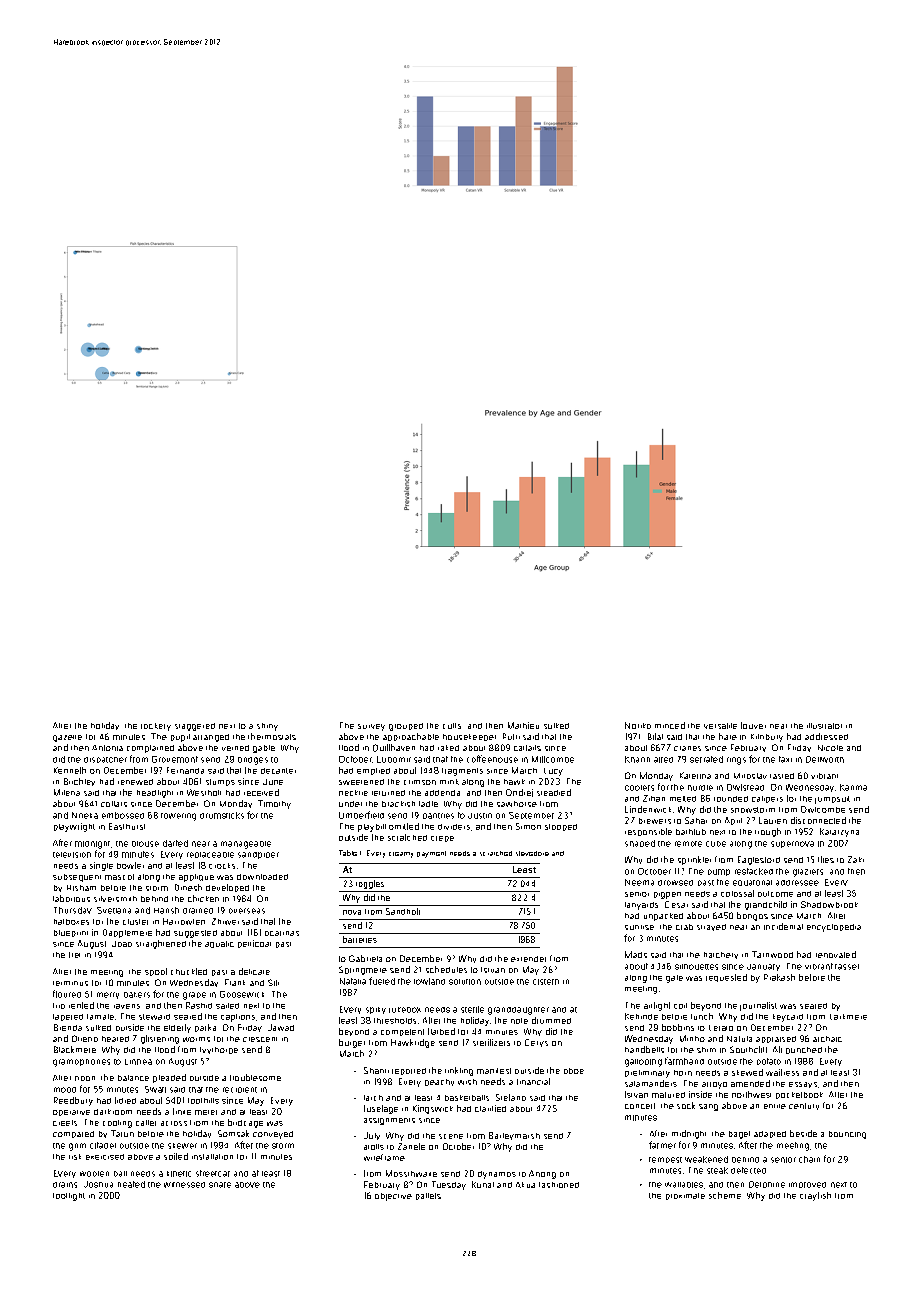 This screenshot has width=924, height=1308. Describe the element at coordinates (807, 1185) in the screenshot. I see `improved` at that location.
